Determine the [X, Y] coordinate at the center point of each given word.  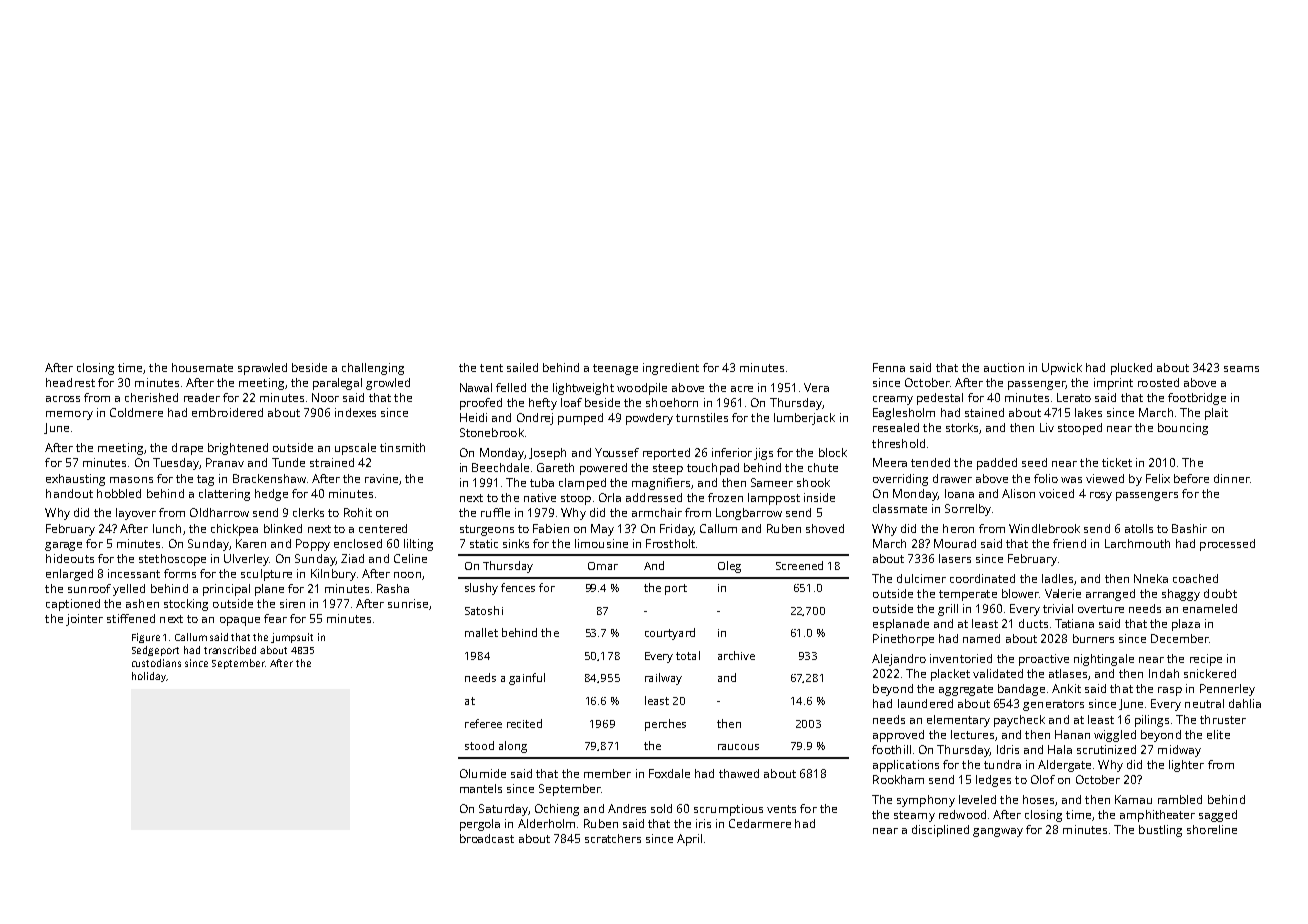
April [689, 840]
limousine [601, 543]
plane [269, 590]
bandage [1021, 690]
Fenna [889, 367]
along [513, 747]
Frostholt [670, 543]
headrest [70, 382]
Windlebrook [1044, 528]
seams [1241, 369]
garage [63, 546]
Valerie [1063, 593]
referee [483, 723]
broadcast [487, 838]
